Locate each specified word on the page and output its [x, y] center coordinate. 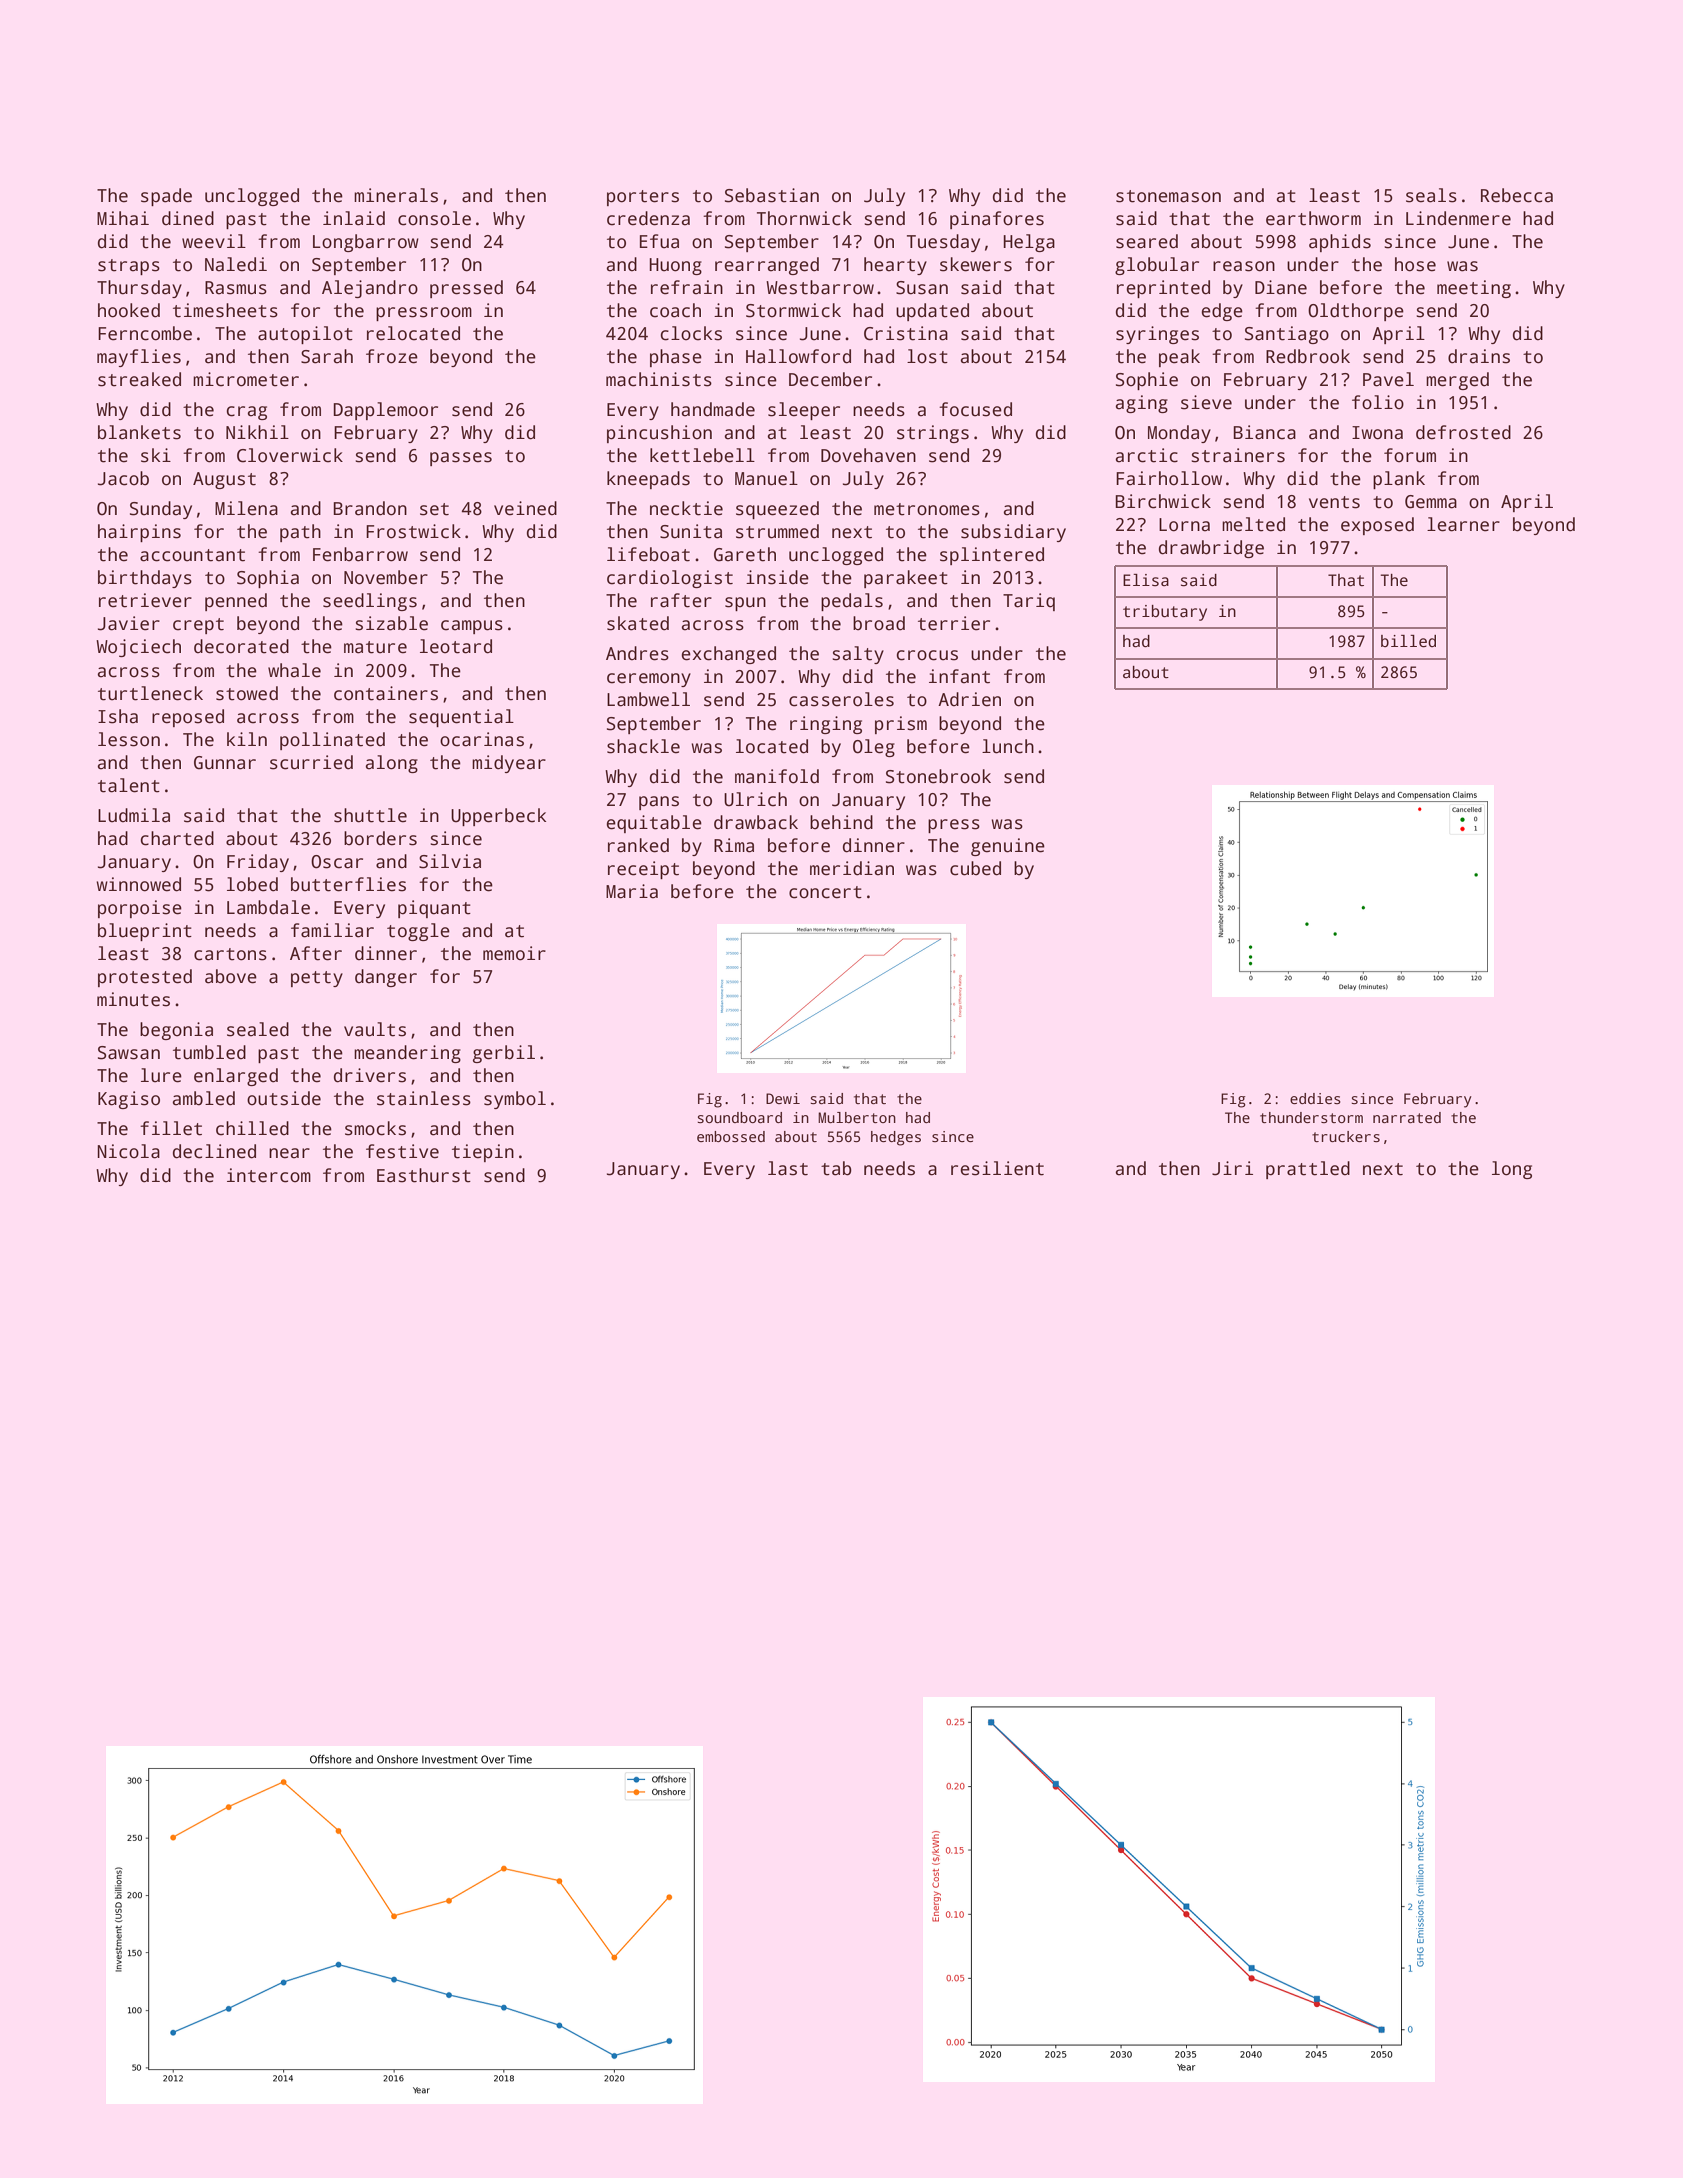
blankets [139, 432]
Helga [1029, 243]
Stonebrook [938, 776]
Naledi [236, 264]
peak [1179, 358]
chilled [252, 1128]
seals [1431, 195]
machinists [659, 379]
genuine [1008, 847]
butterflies [348, 884]
